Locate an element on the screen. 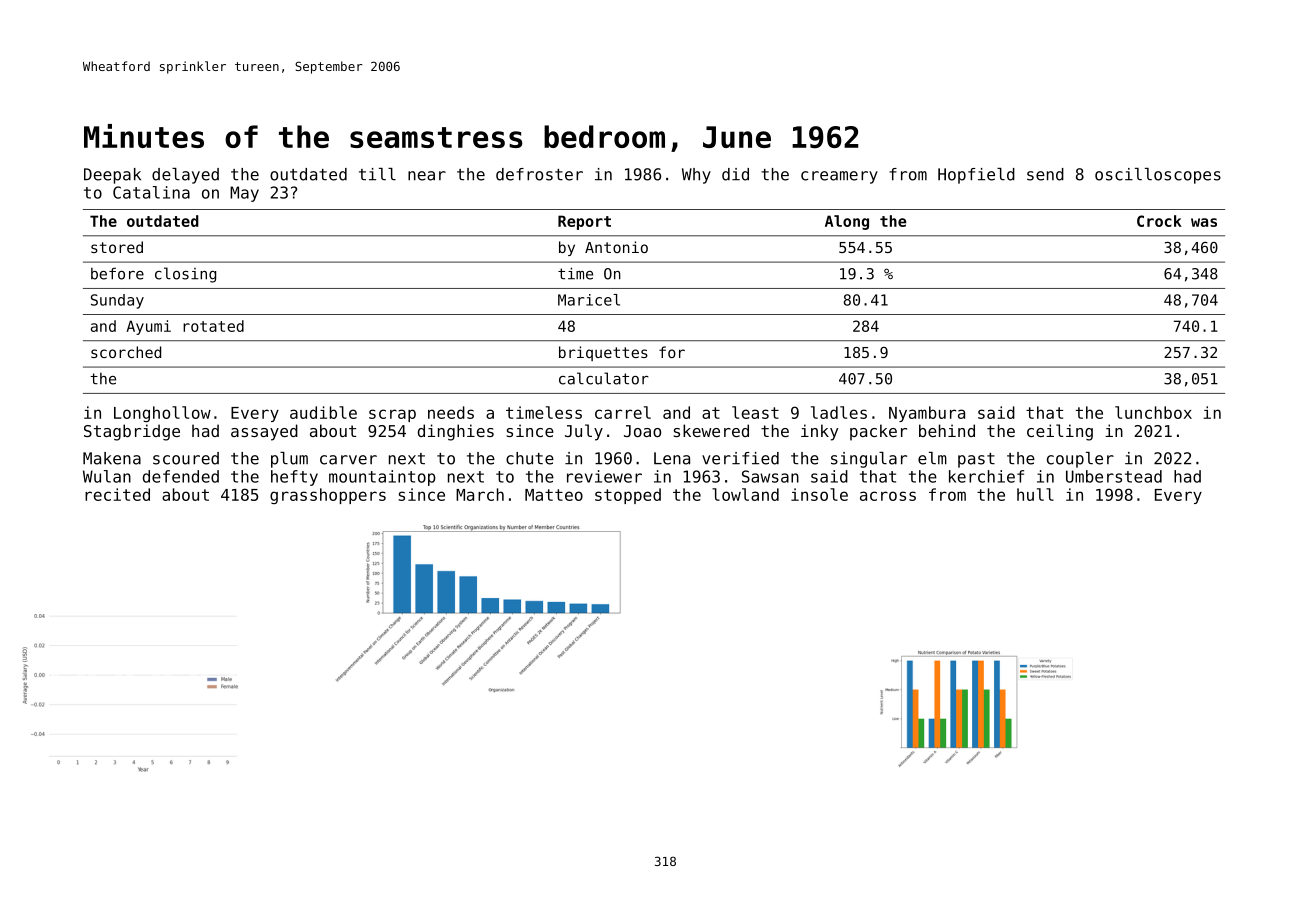 This screenshot has width=1308, height=924. Antonio is located at coordinates (616, 247).
